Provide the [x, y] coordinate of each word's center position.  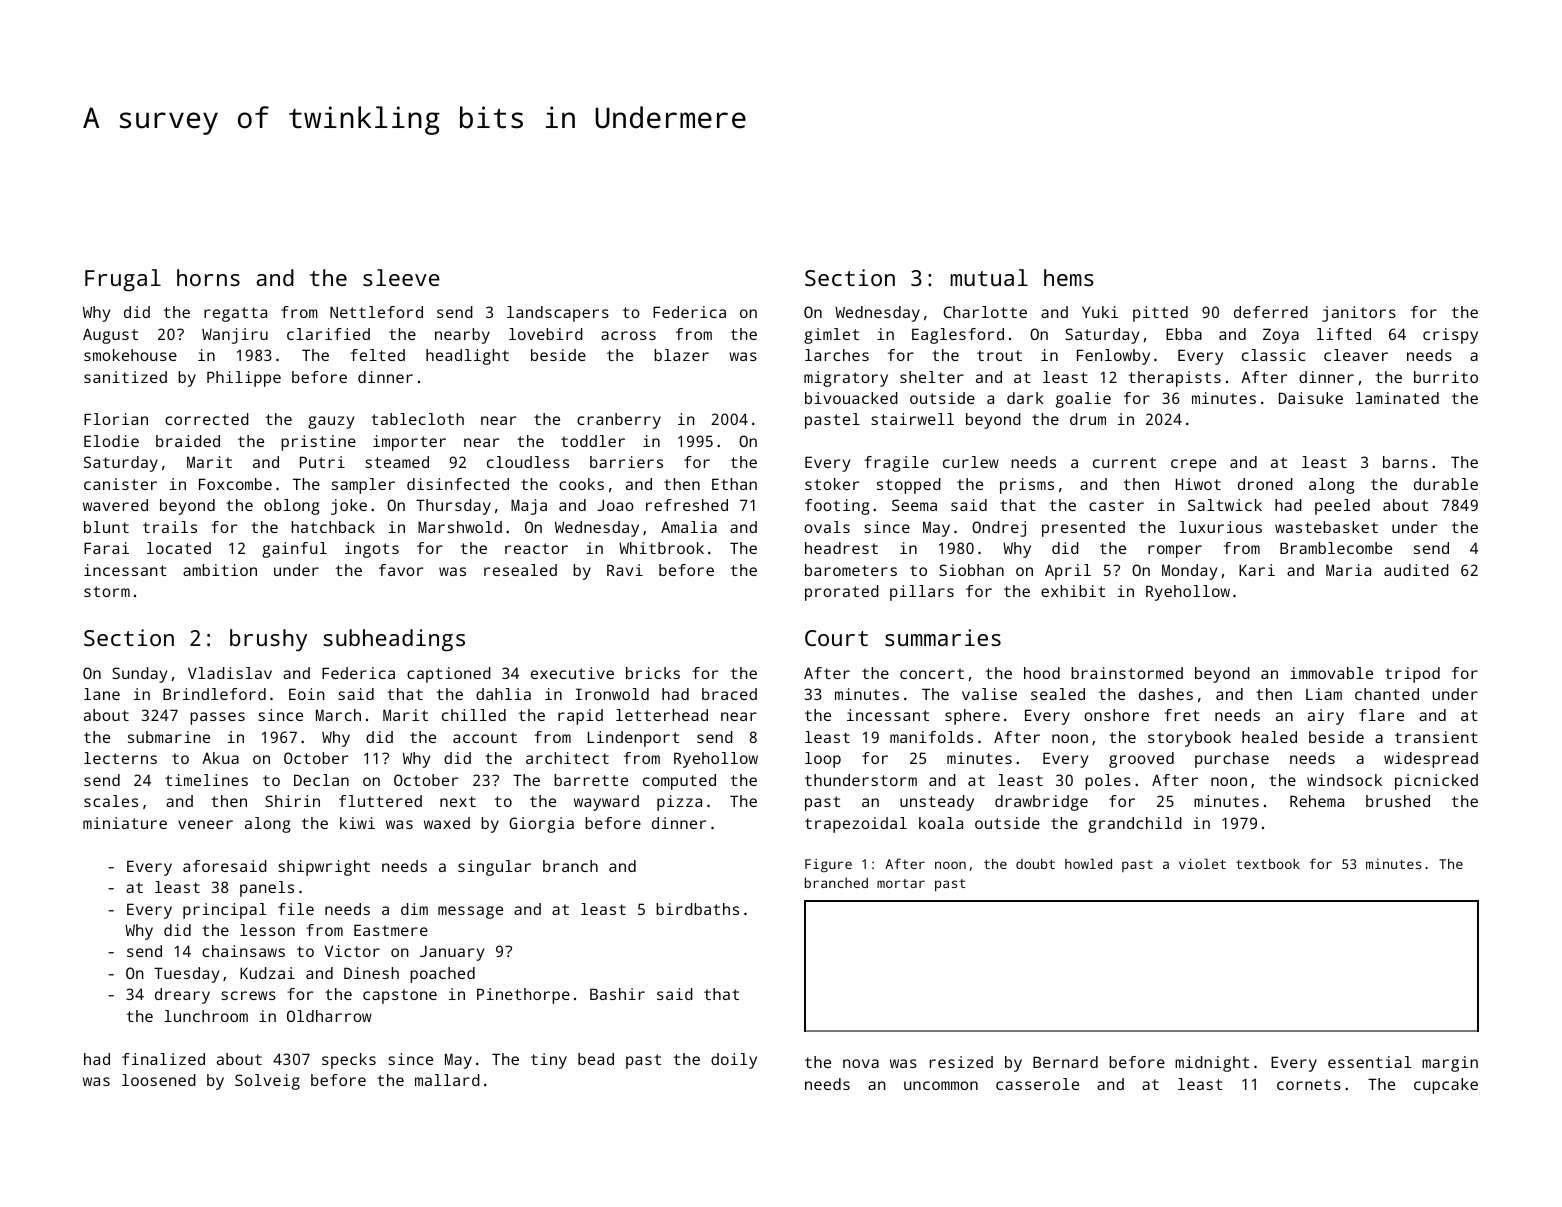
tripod [1412, 675]
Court [836, 638]
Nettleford [376, 312]
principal [224, 911]
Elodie [111, 441]
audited [1416, 570]
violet [1202, 863]
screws [248, 995]
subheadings [394, 640]
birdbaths [697, 909]
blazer [681, 355]
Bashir [617, 994]
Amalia [689, 527]
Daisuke [1311, 398]
